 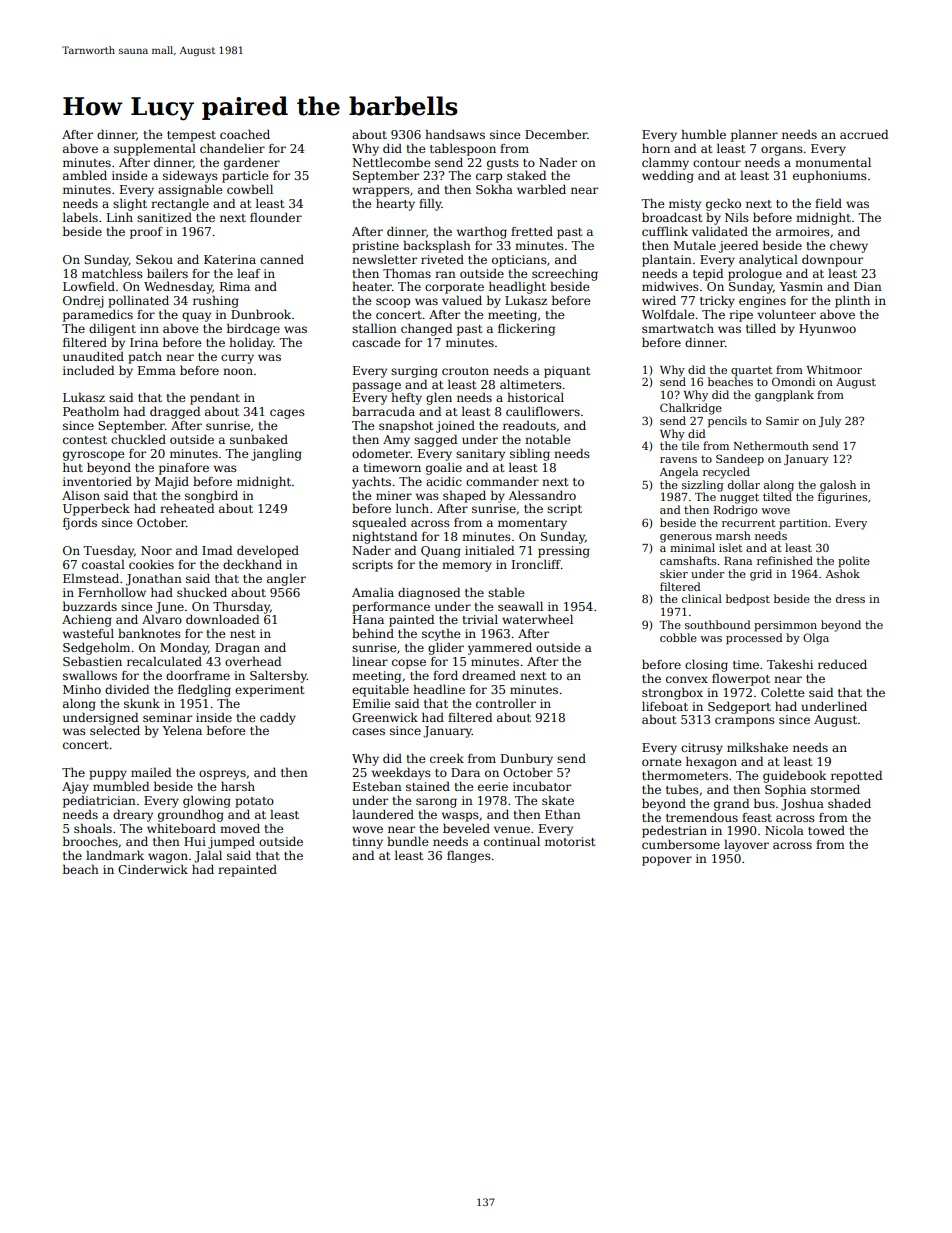 I want to click on fledgling, so click(x=204, y=690).
